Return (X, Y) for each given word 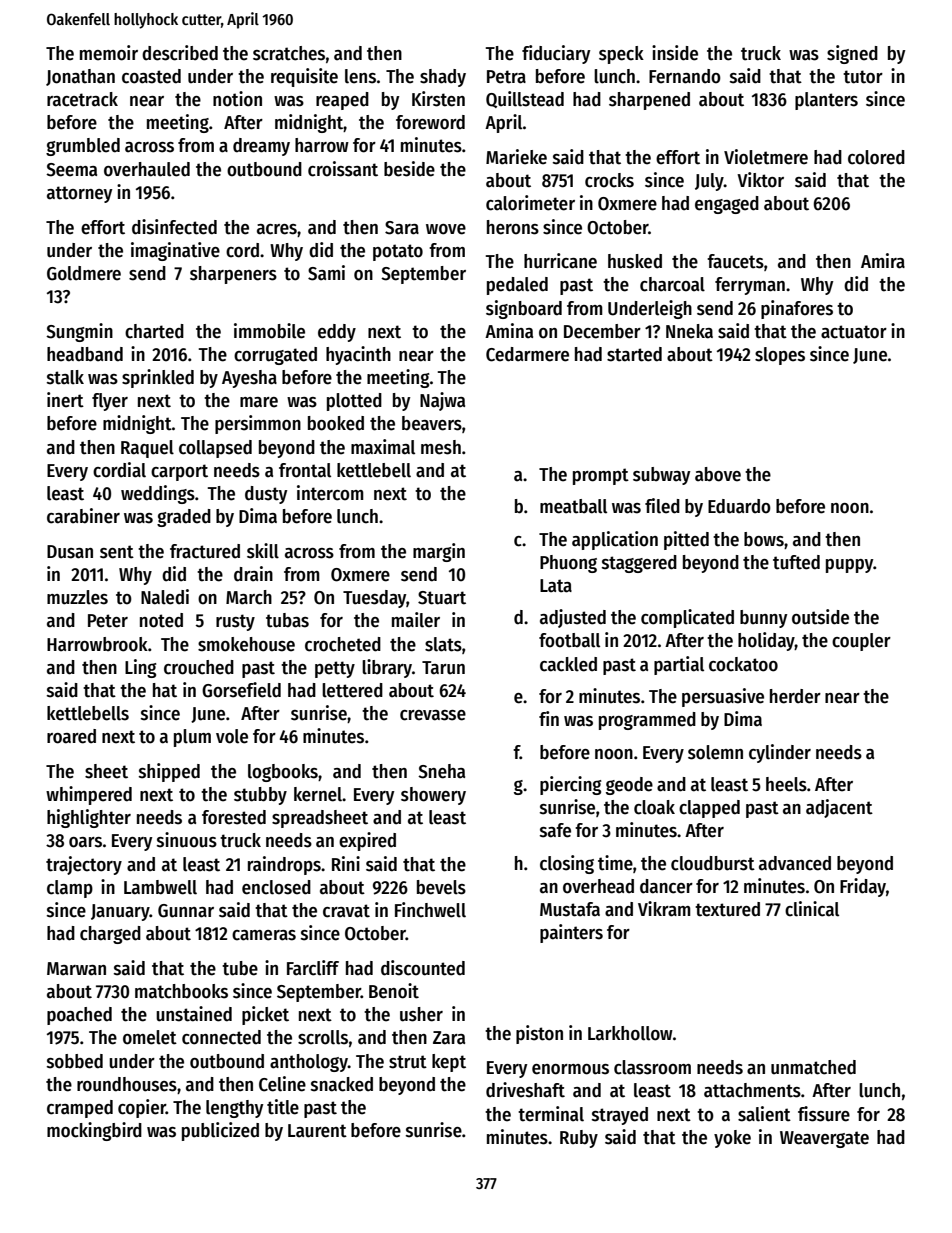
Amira (883, 261)
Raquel (147, 449)
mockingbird (94, 1131)
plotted (354, 402)
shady (443, 78)
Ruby (579, 1139)
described (180, 53)
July (709, 182)
